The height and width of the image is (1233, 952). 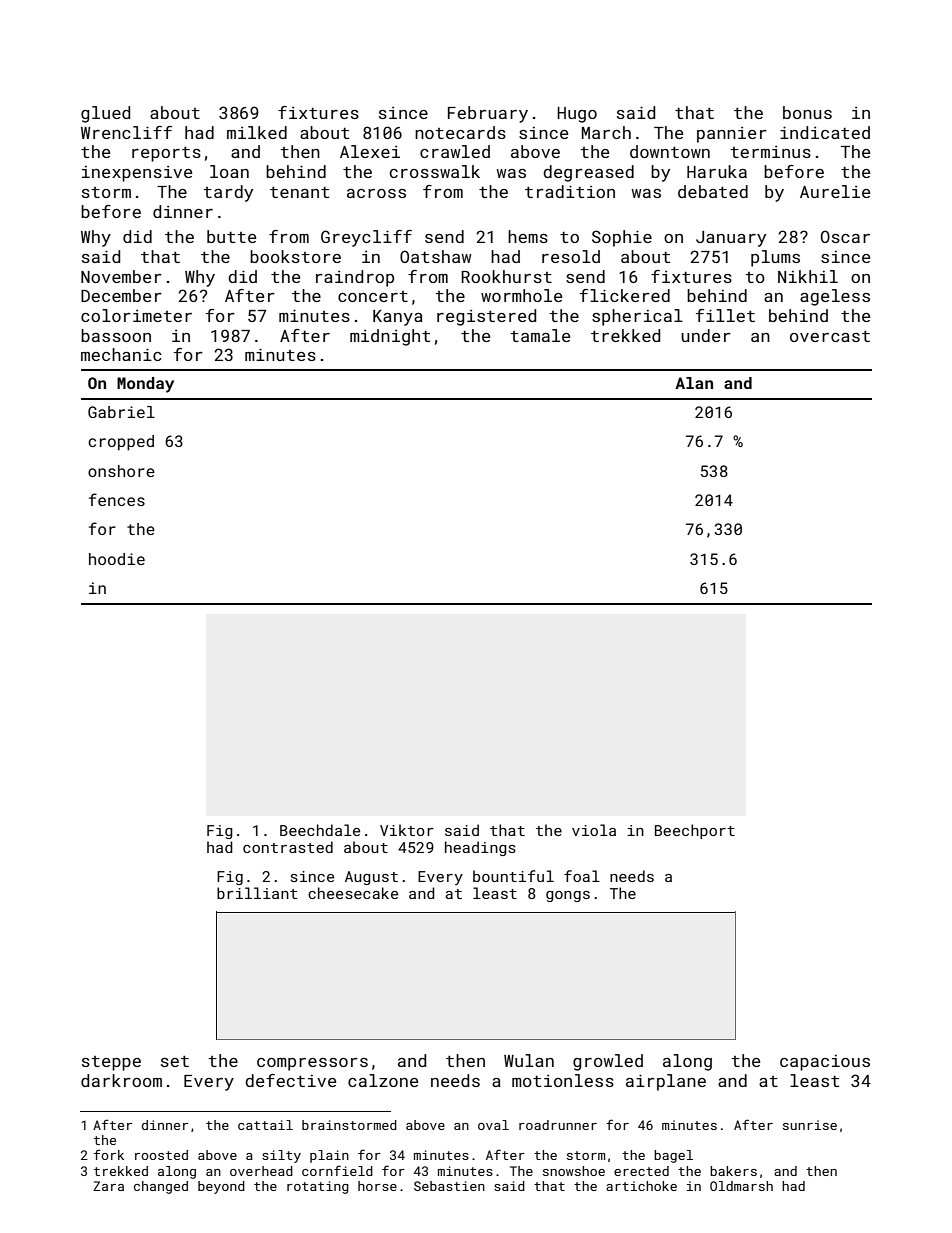 What do you see at coordinates (506, 276) in the image?
I see `Rookhurst` at bounding box center [506, 276].
